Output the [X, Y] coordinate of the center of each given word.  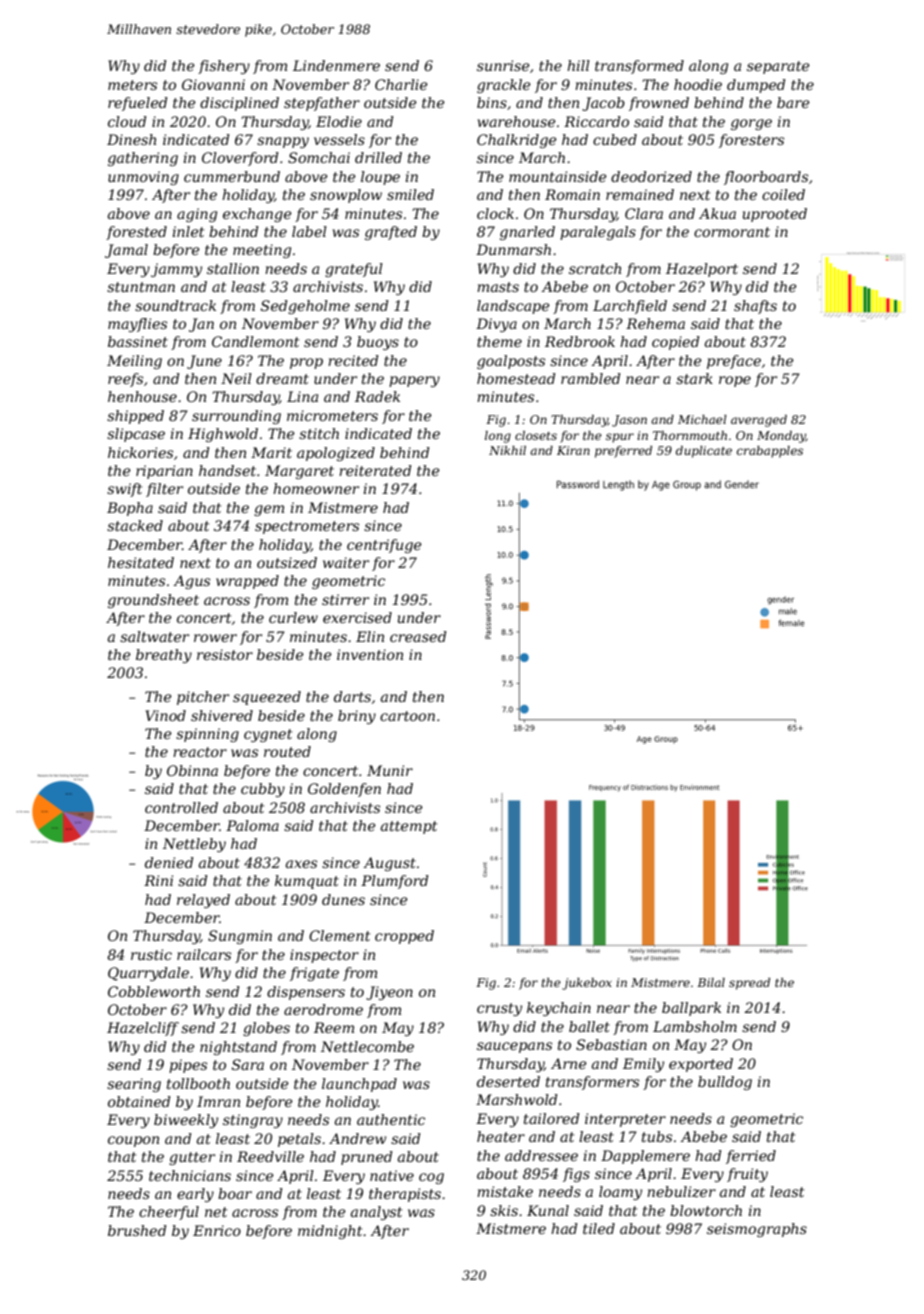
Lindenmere [336, 65]
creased [418, 636]
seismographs [757, 1230]
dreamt [282, 378]
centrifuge [384, 546]
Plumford [395, 882]
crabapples [770, 452]
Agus [191, 582]
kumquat [307, 882]
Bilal [711, 982]
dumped [756, 86]
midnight [330, 1232]
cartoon [407, 716]
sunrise [503, 65]
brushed [137, 1230]
